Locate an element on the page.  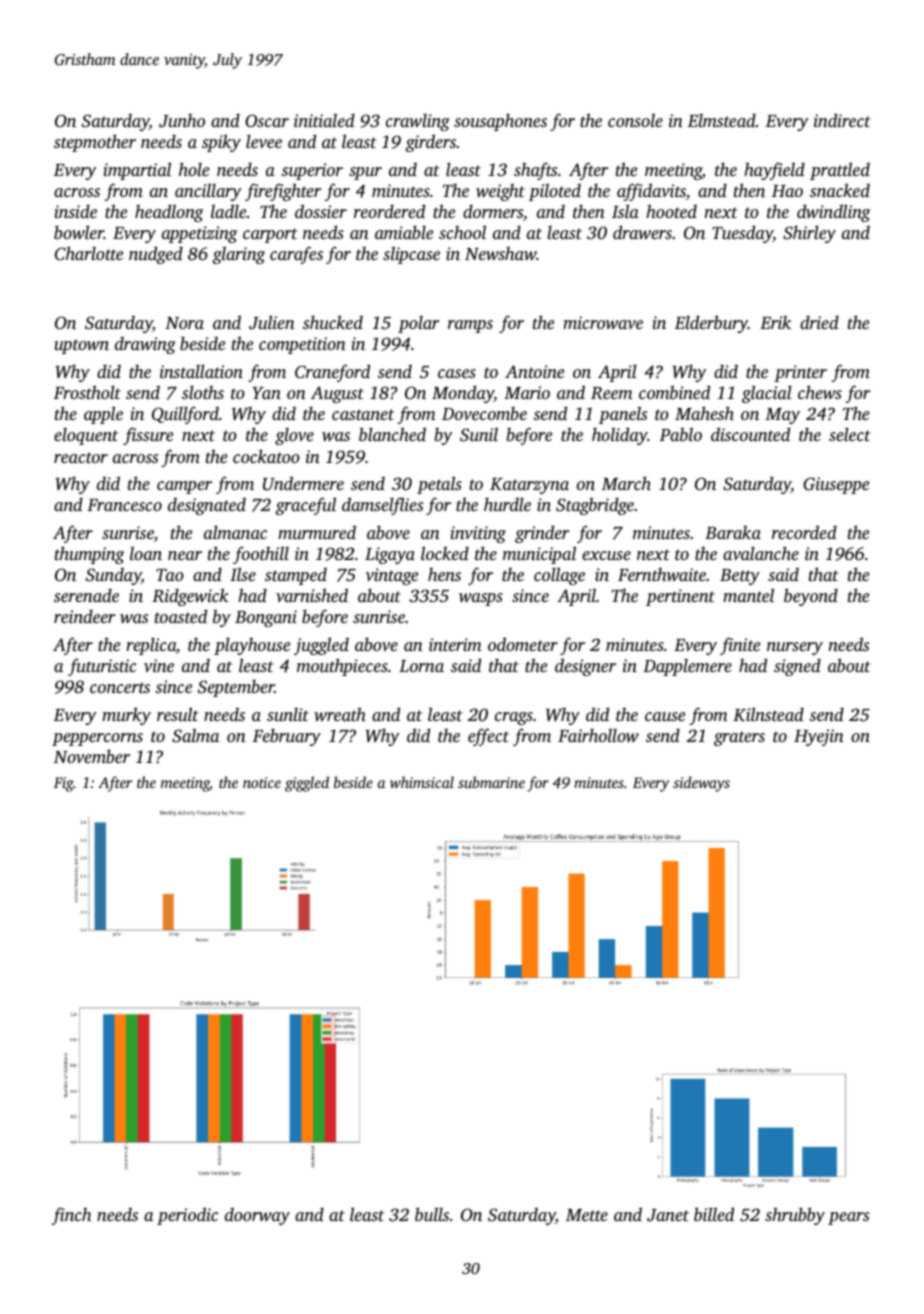
Francesco is located at coordinates (124, 505).
